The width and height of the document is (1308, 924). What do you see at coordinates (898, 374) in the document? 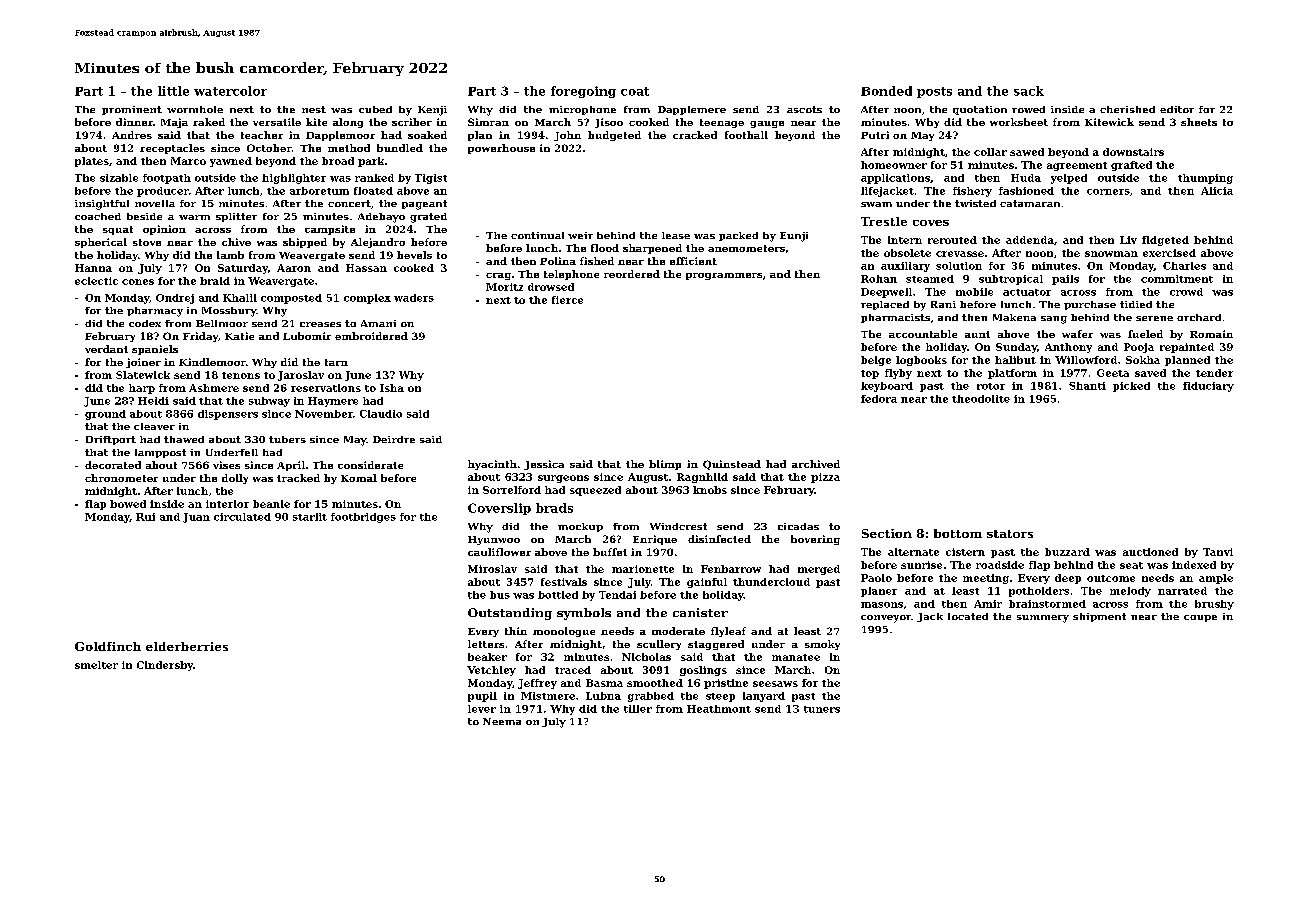
I see `flyby` at bounding box center [898, 374].
